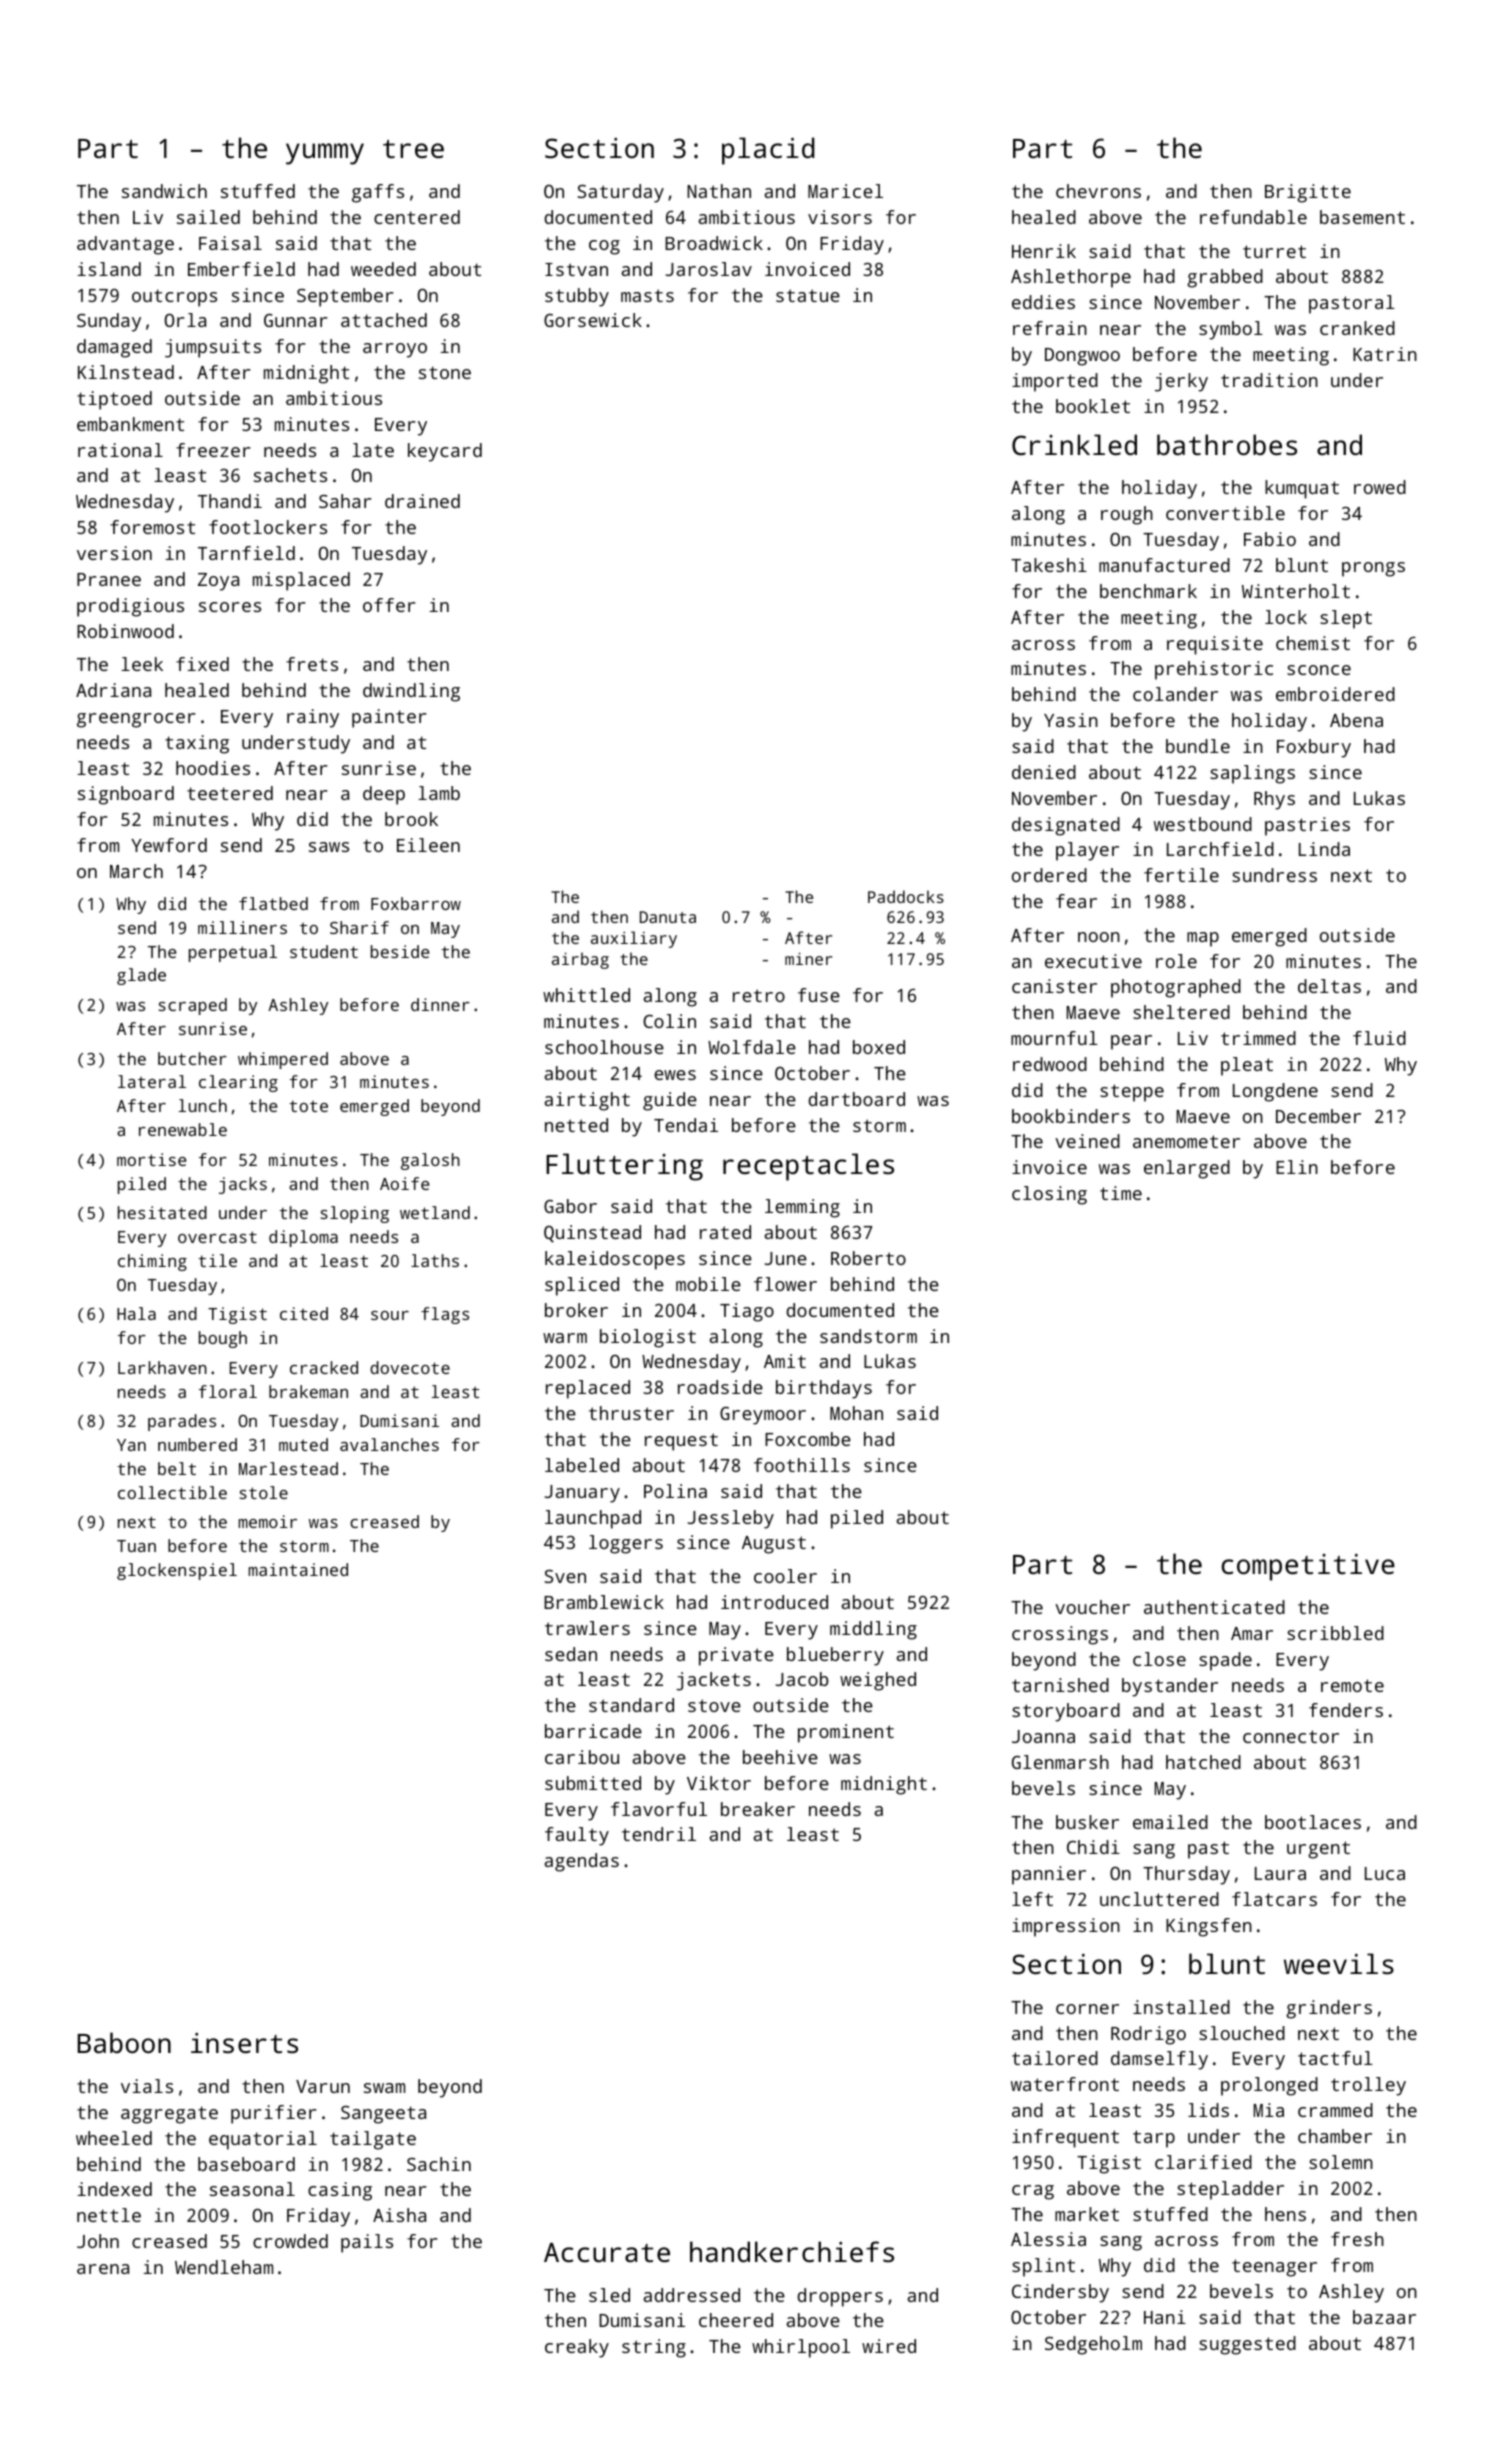 The height and width of the page is (2464, 1496). Describe the element at coordinates (668, 917) in the page. I see `Danuta` at that location.
